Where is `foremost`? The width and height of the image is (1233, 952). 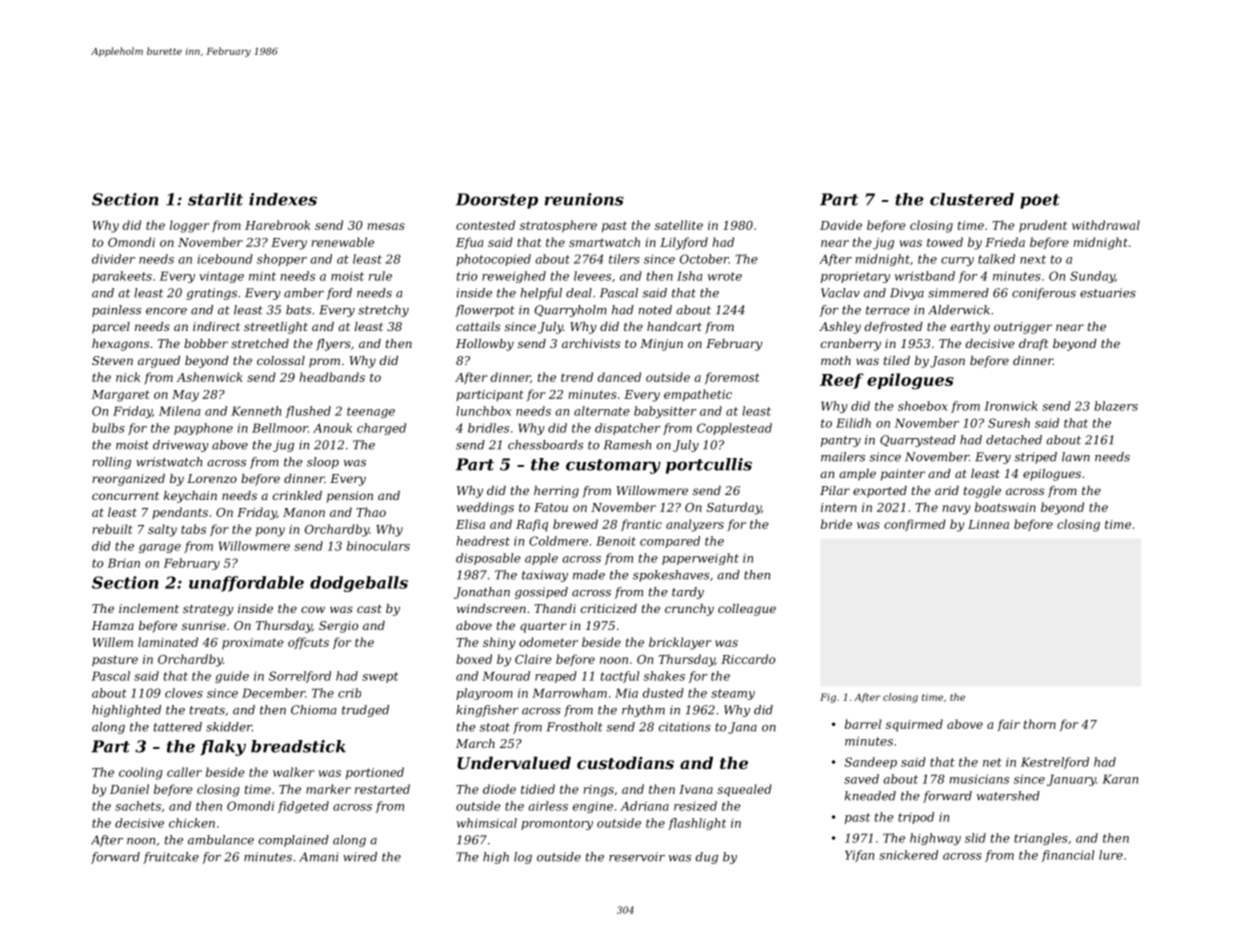
foremost is located at coordinates (732, 378).
